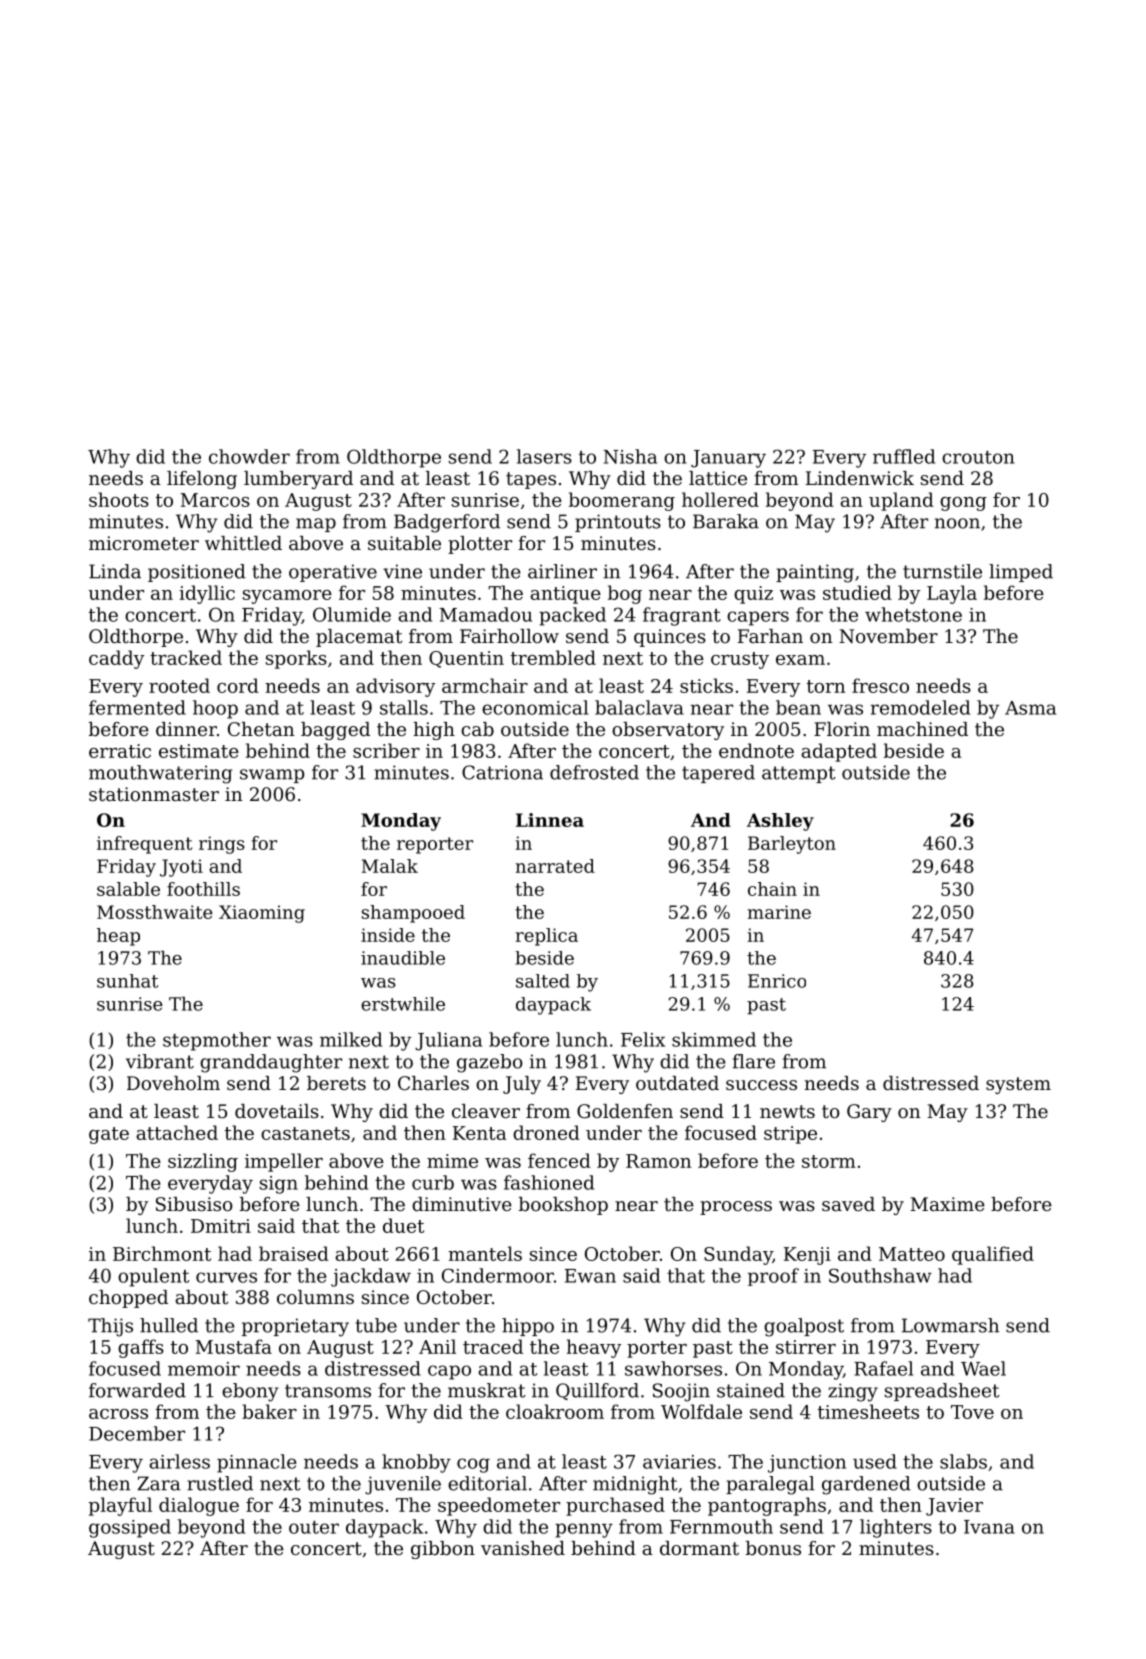 This document has height=1659, width=1146. I want to click on Gary, so click(869, 1113).
